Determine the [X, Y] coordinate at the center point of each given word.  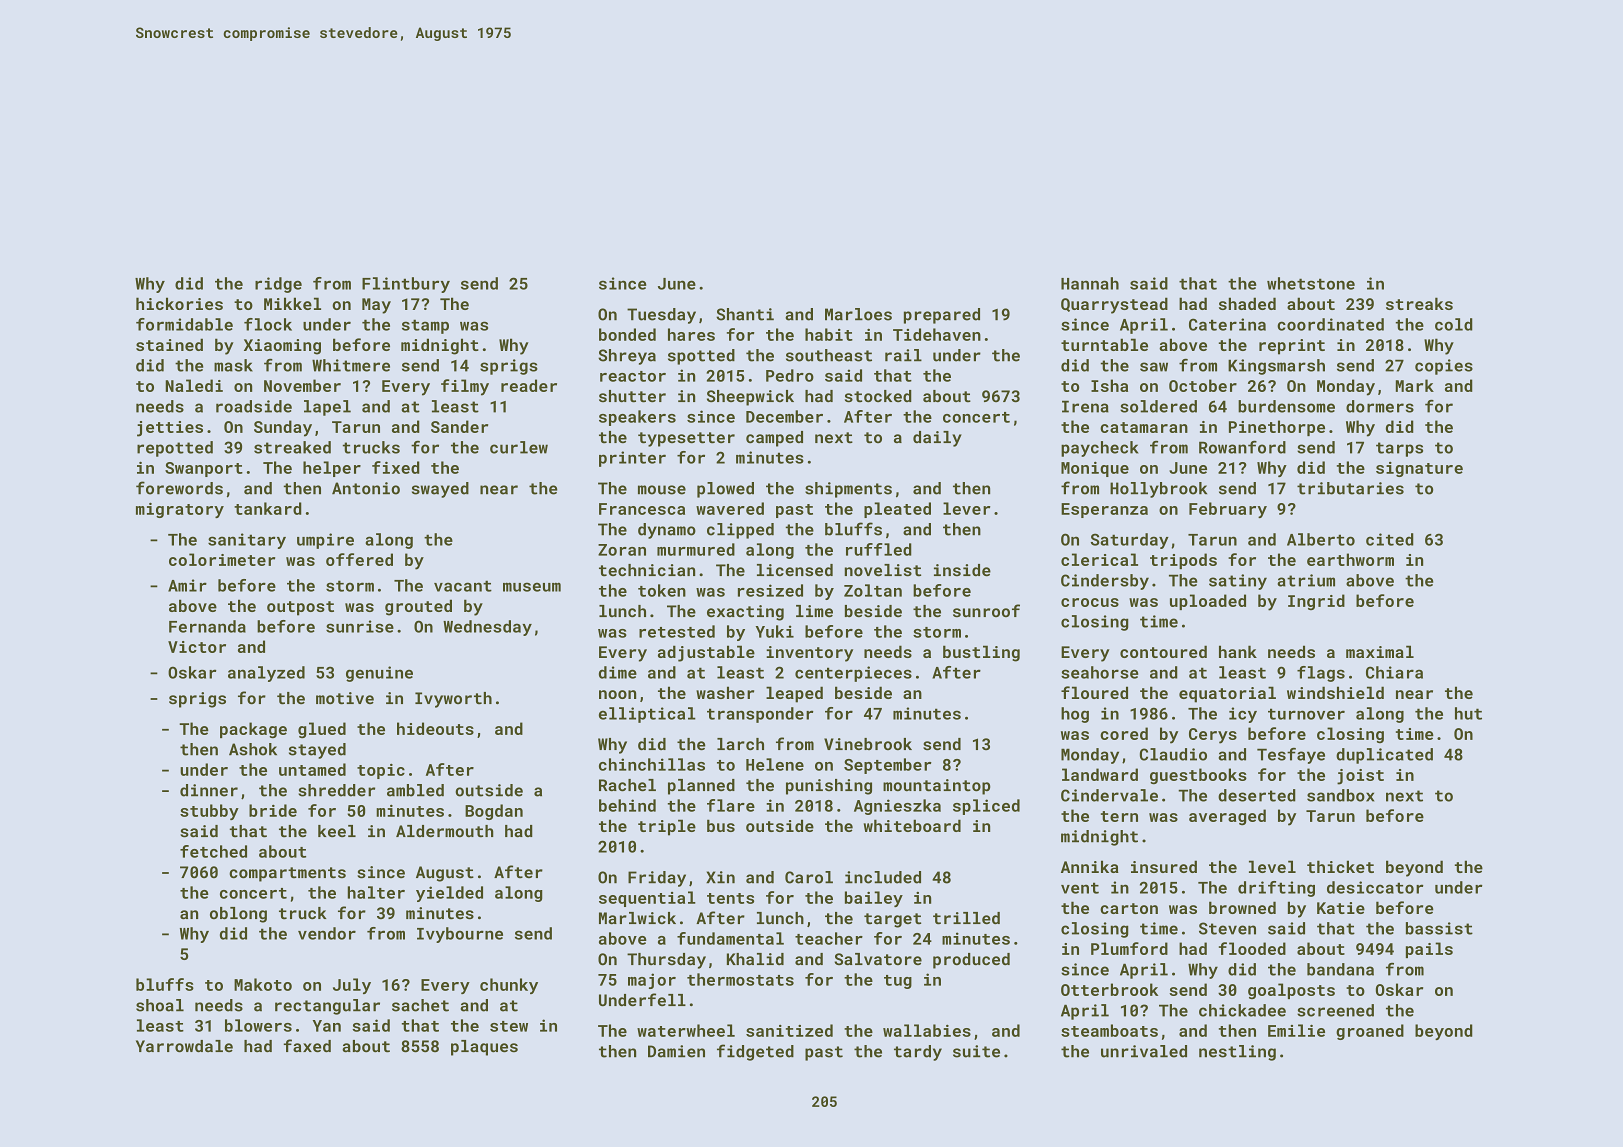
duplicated [1384, 756]
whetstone [1311, 283]
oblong [238, 915]
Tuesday [661, 316]
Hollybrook [1158, 490]
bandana [1340, 969]
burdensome [1286, 406]
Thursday [666, 961]
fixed [396, 467]
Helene [775, 764]
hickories [179, 303]
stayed [317, 751]
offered [359, 559]
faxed [307, 1046]
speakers [637, 418]
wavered [730, 508]
